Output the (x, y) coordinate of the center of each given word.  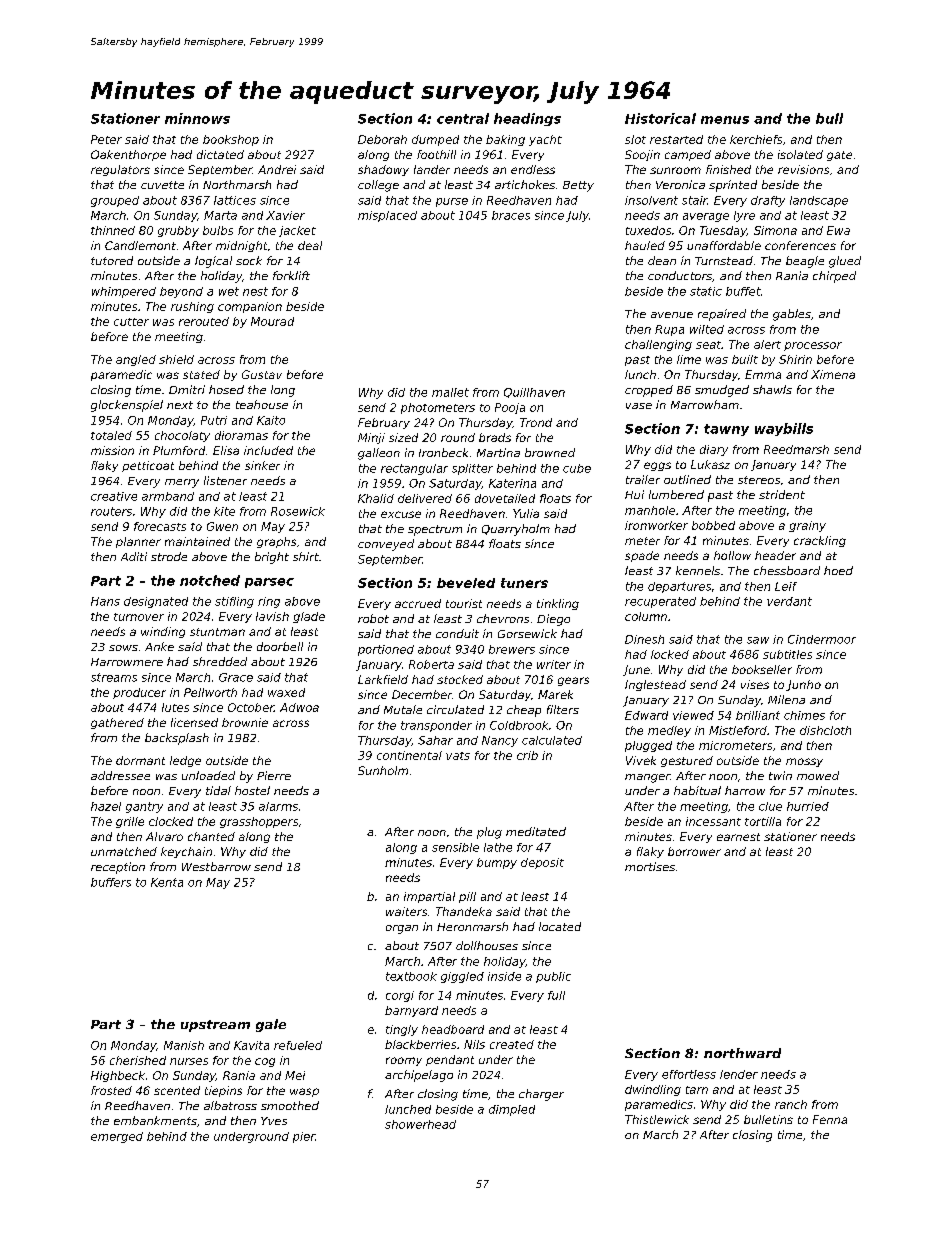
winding (163, 632)
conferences (800, 245)
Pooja (510, 408)
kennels (698, 570)
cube (577, 468)
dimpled (512, 1110)
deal (310, 245)
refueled (298, 1045)
